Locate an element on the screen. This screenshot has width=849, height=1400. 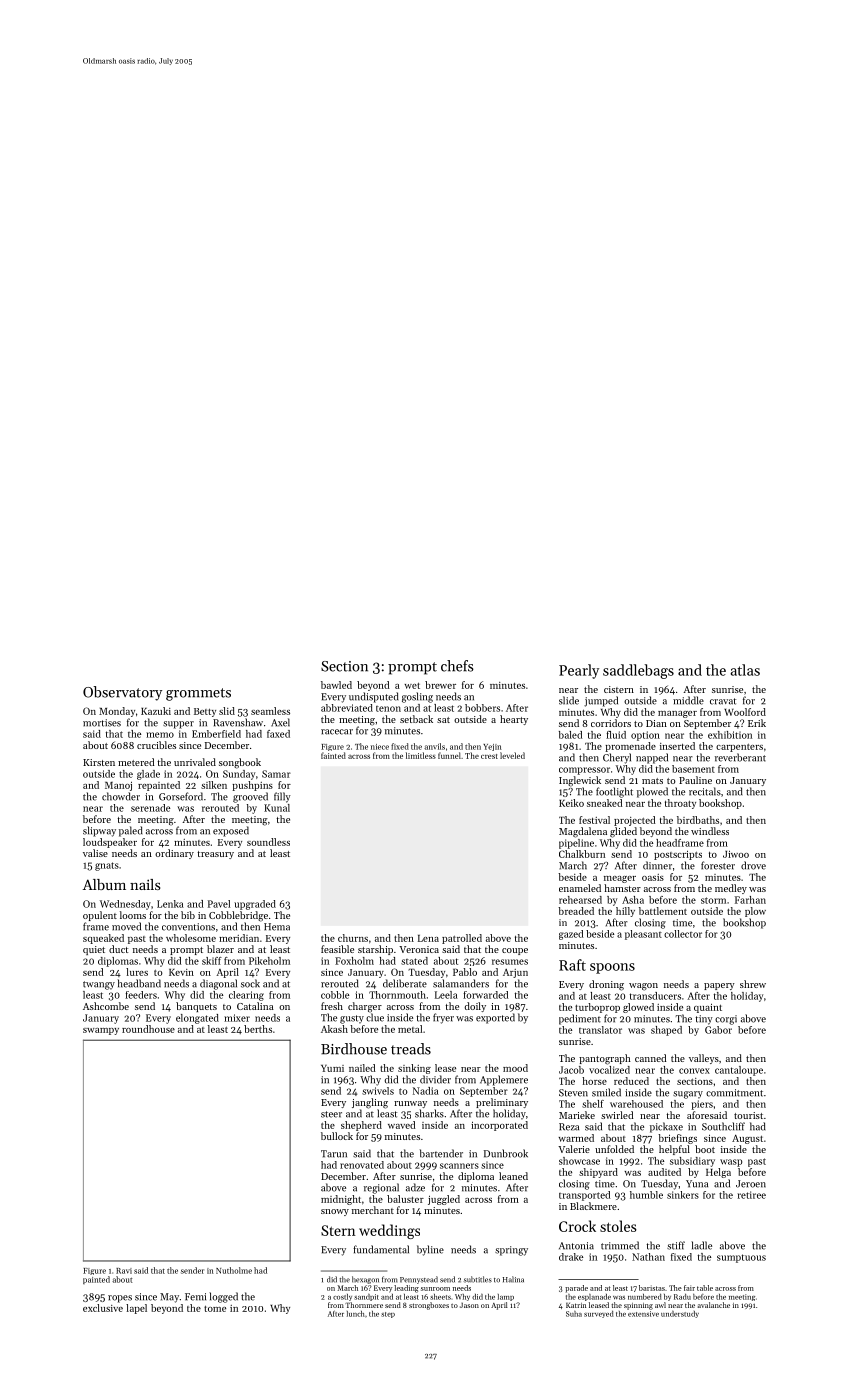
metal is located at coordinates (410, 1029).
